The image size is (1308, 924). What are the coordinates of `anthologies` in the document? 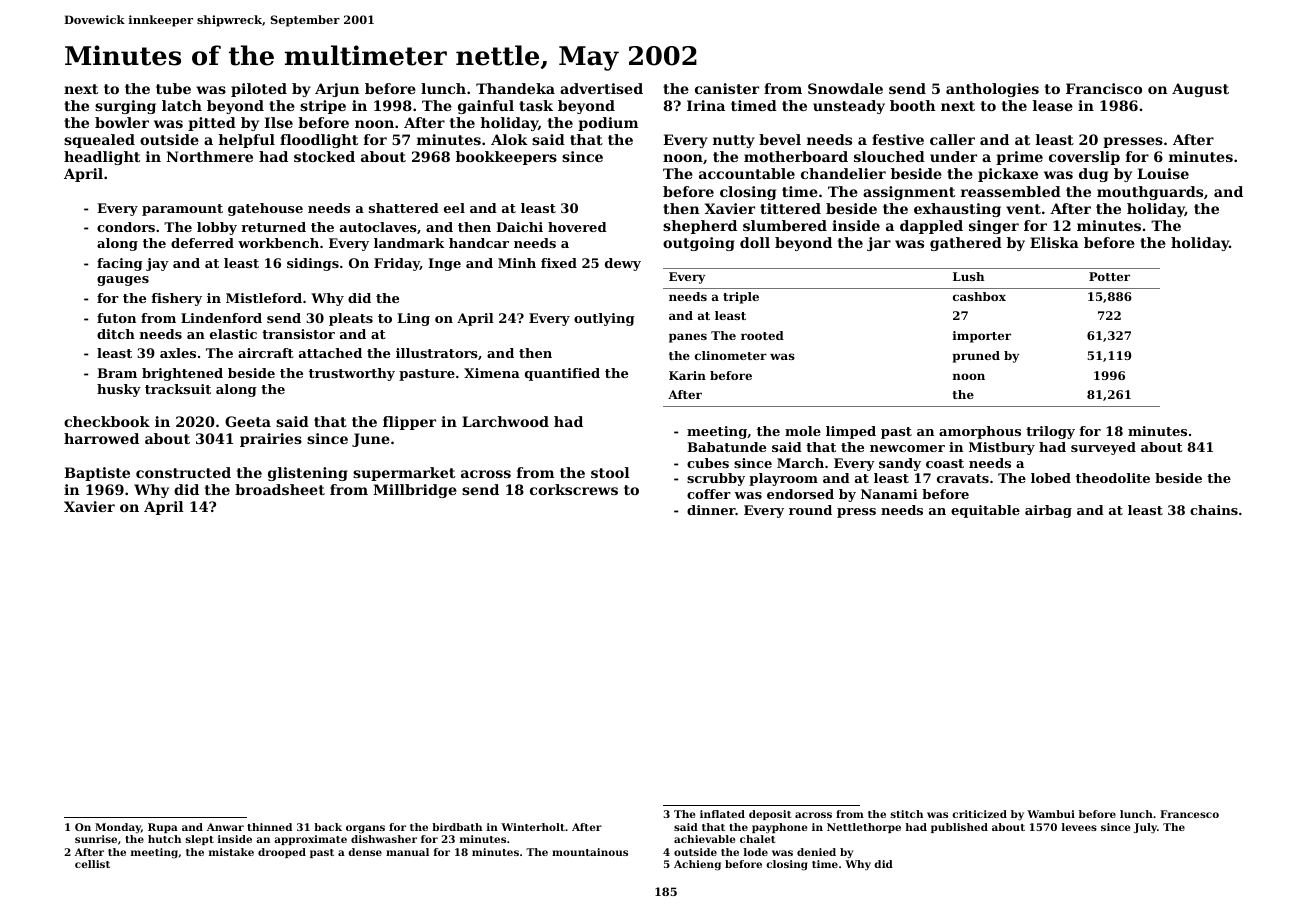 It's located at (992, 90).
